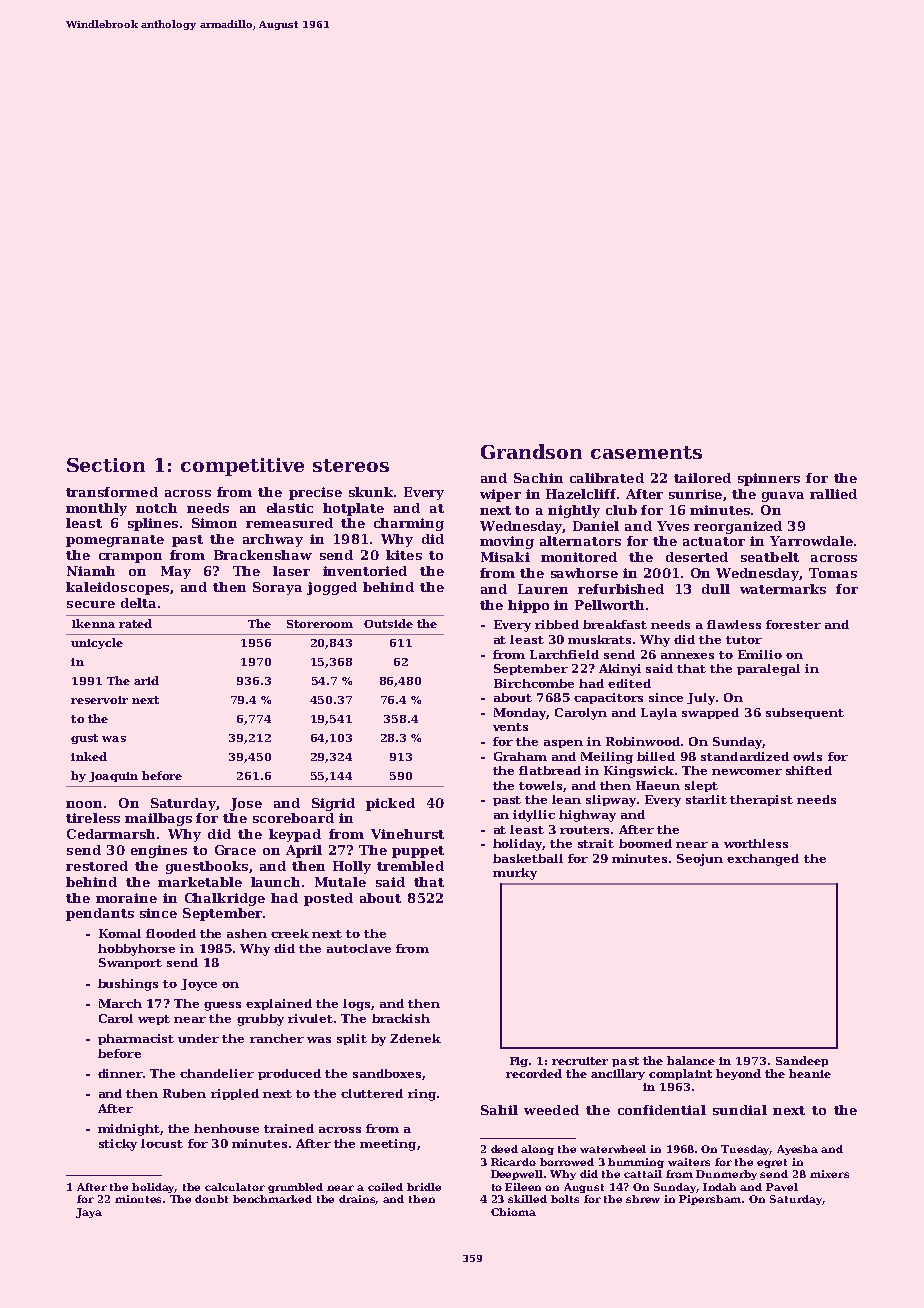 The width and height of the screenshot is (924, 1308). What do you see at coordinates (359, 948) in the screenshot?
I see `autoclave` at bounding box center [359, 948].
